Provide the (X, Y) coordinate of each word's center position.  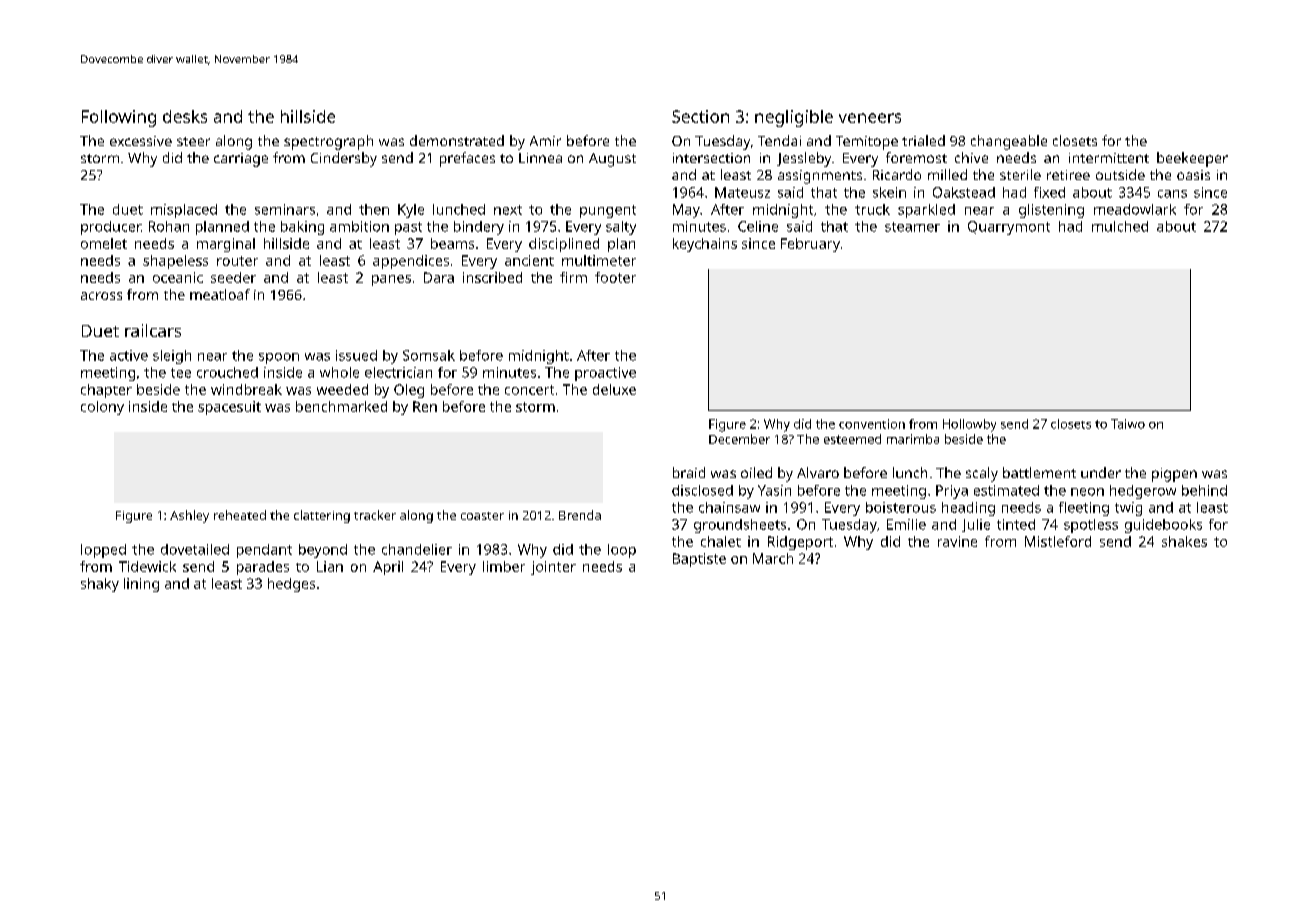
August (612, 160)
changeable (1009, 142)
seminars (285, 209)
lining (141, 585)
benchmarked (341, 406)
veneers (870, 118)
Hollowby (969, 425)
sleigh (172, 357)
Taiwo (1128, 424)
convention (872, 424)
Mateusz (742, 192)
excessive (141, 141)
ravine (957, 541)
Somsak (429, 355)
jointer (553, 568)
